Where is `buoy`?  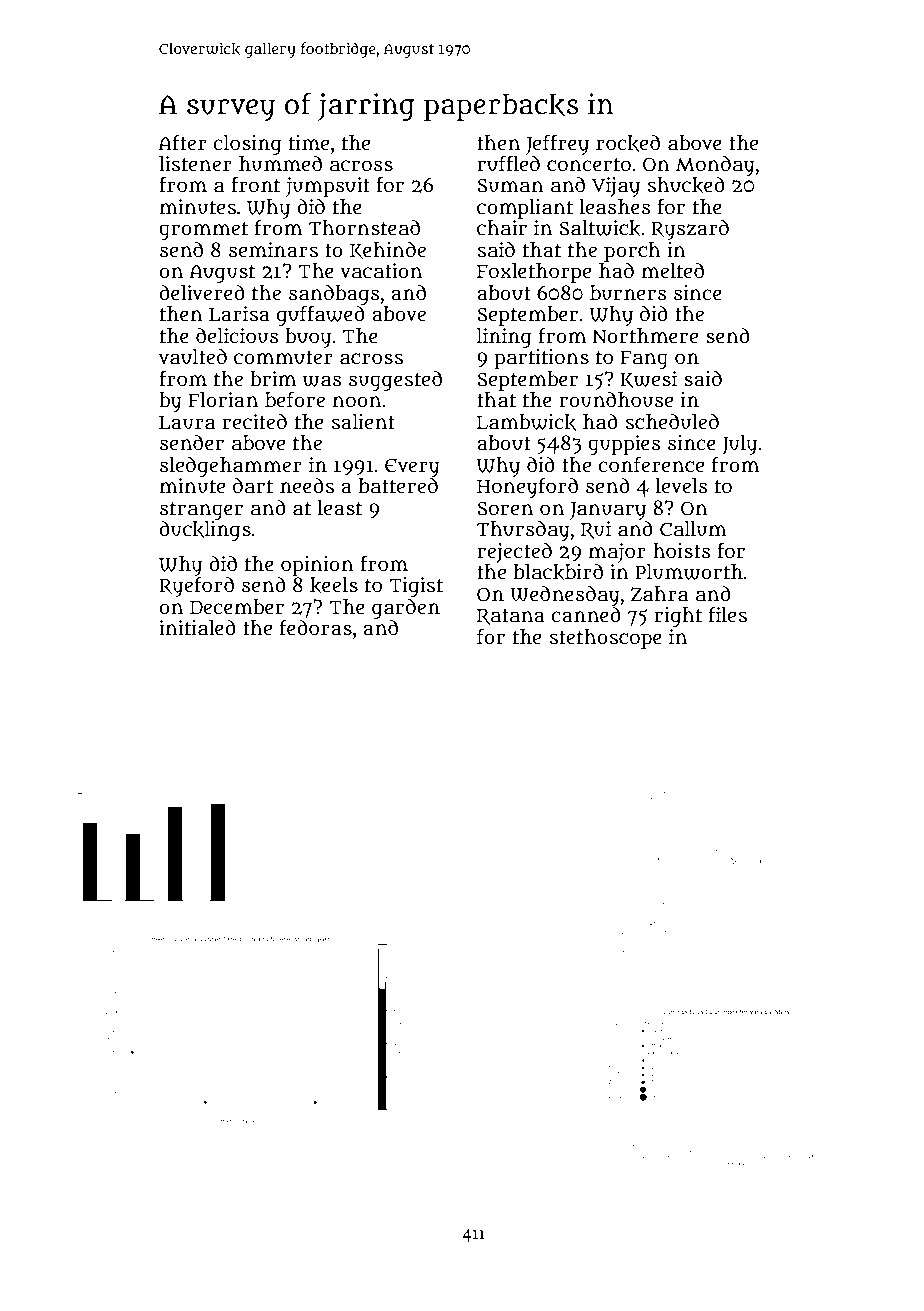
buoy is located at coordinates (308, 338).
